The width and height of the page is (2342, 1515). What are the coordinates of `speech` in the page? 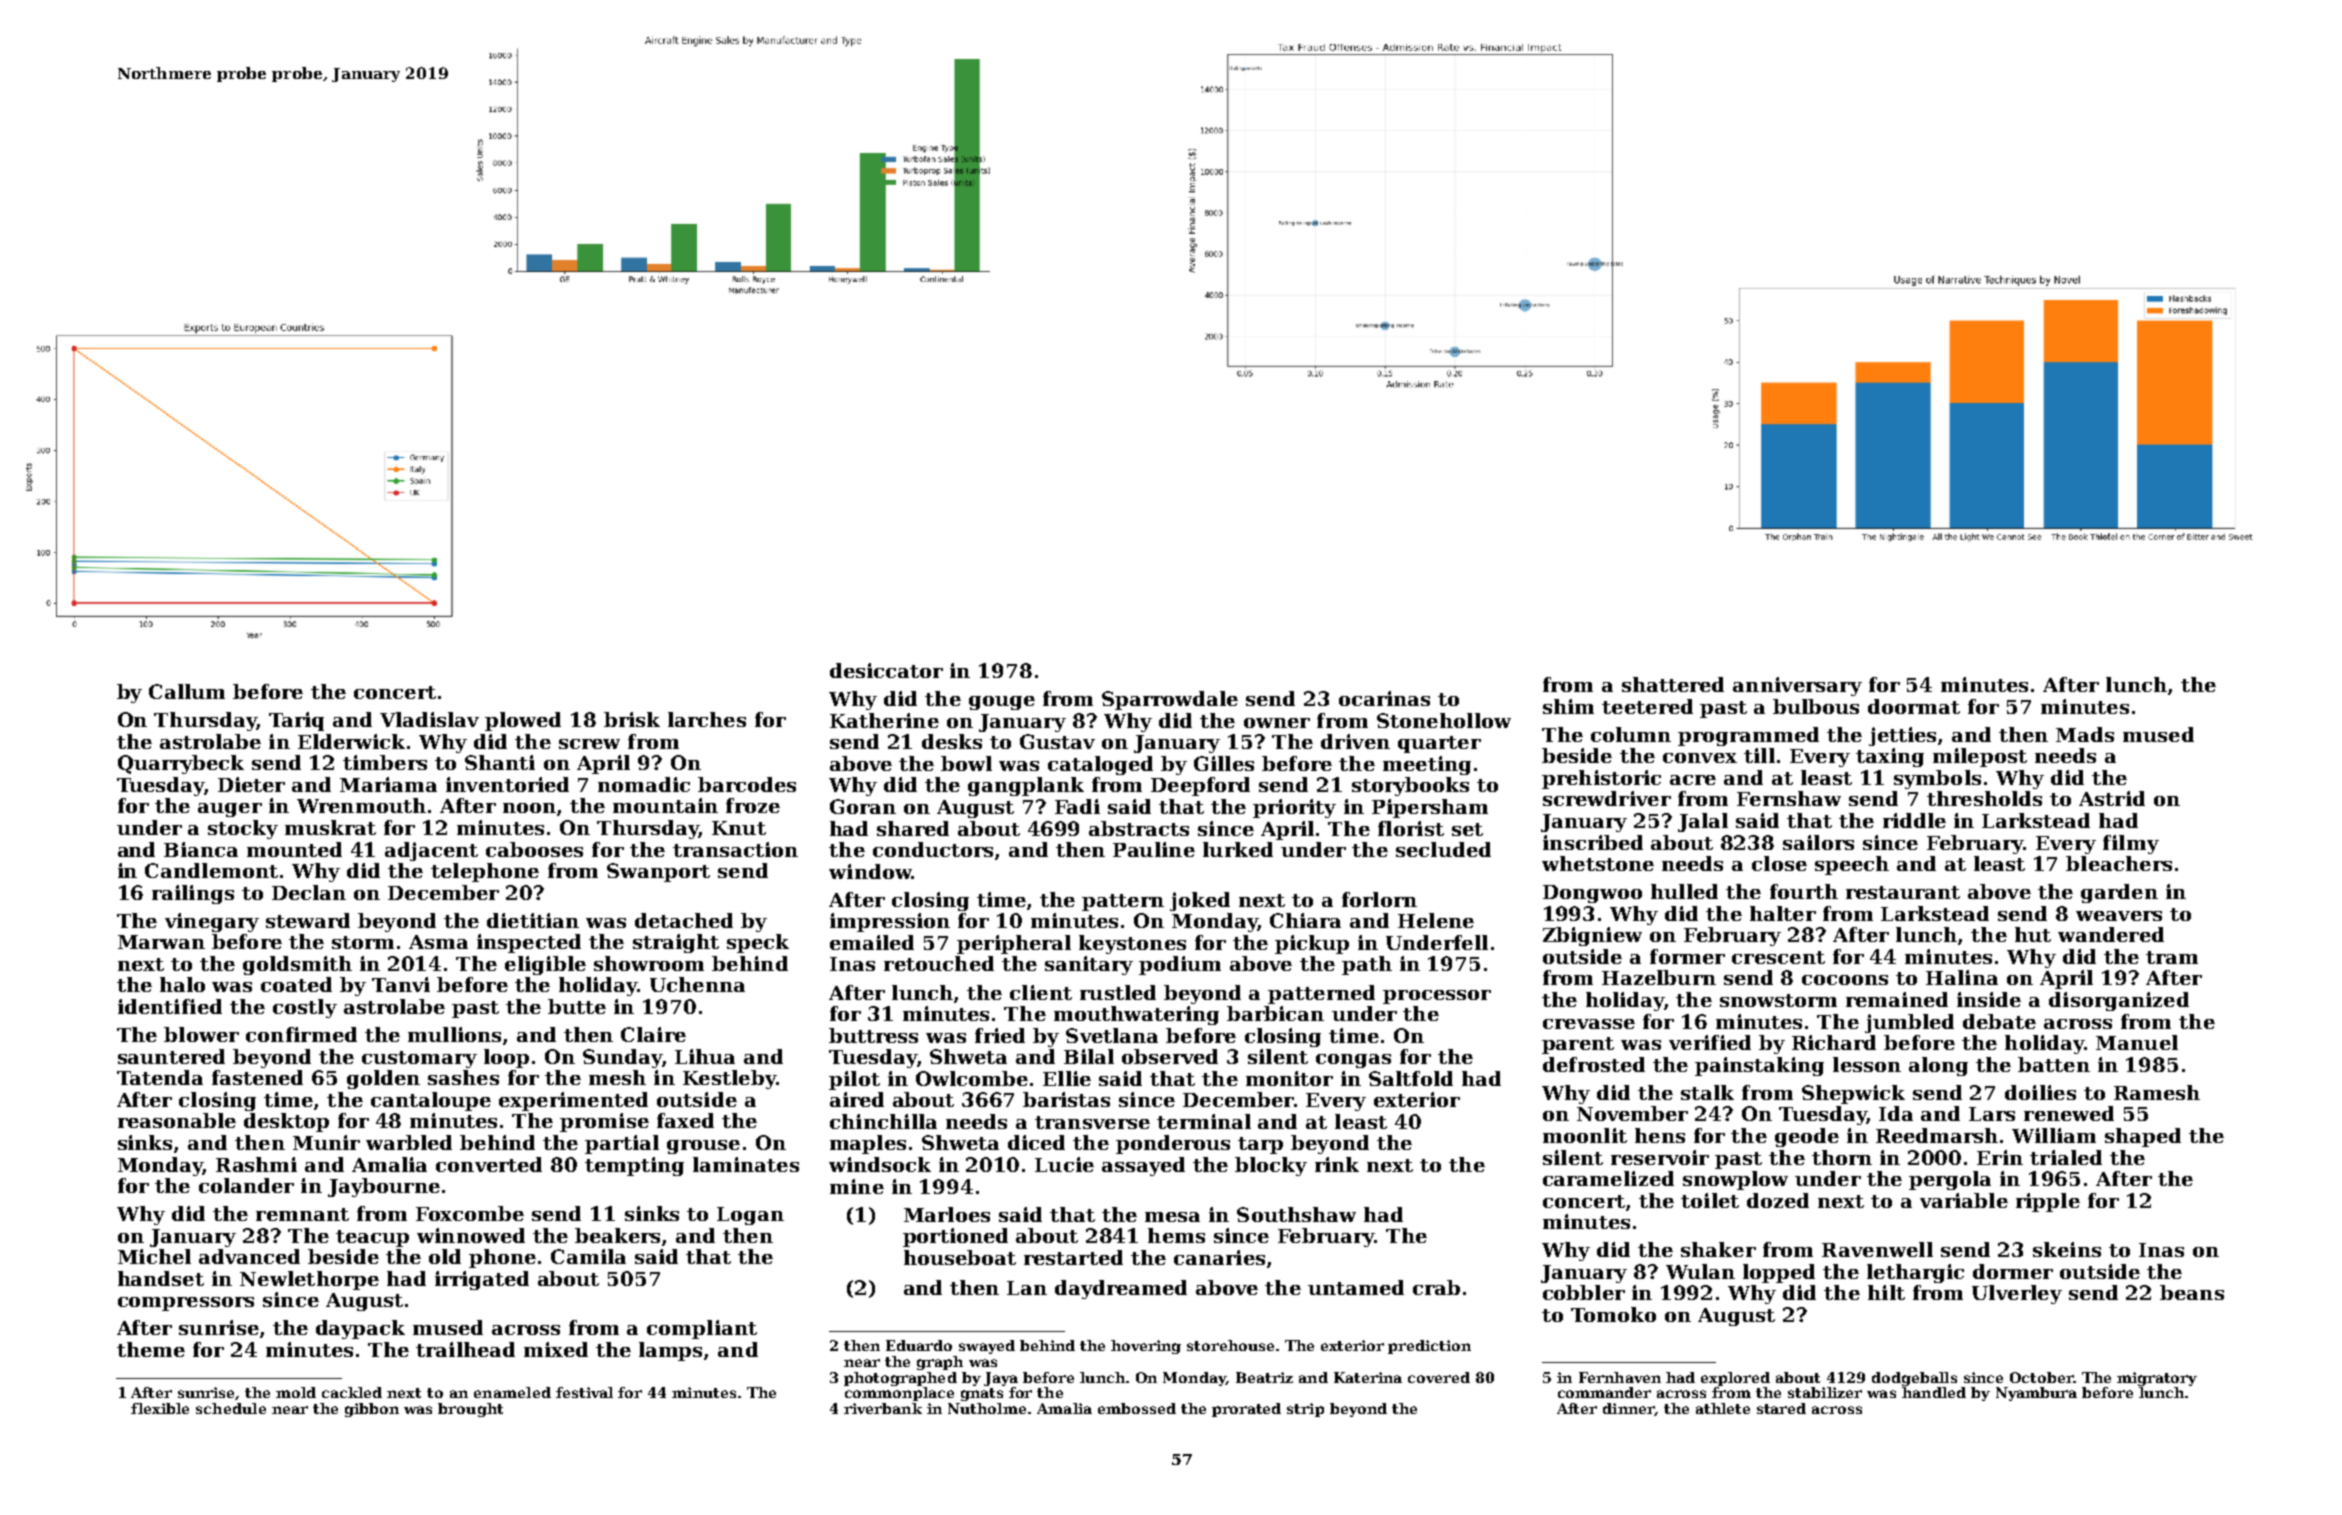 It's located at (1852, 865).
